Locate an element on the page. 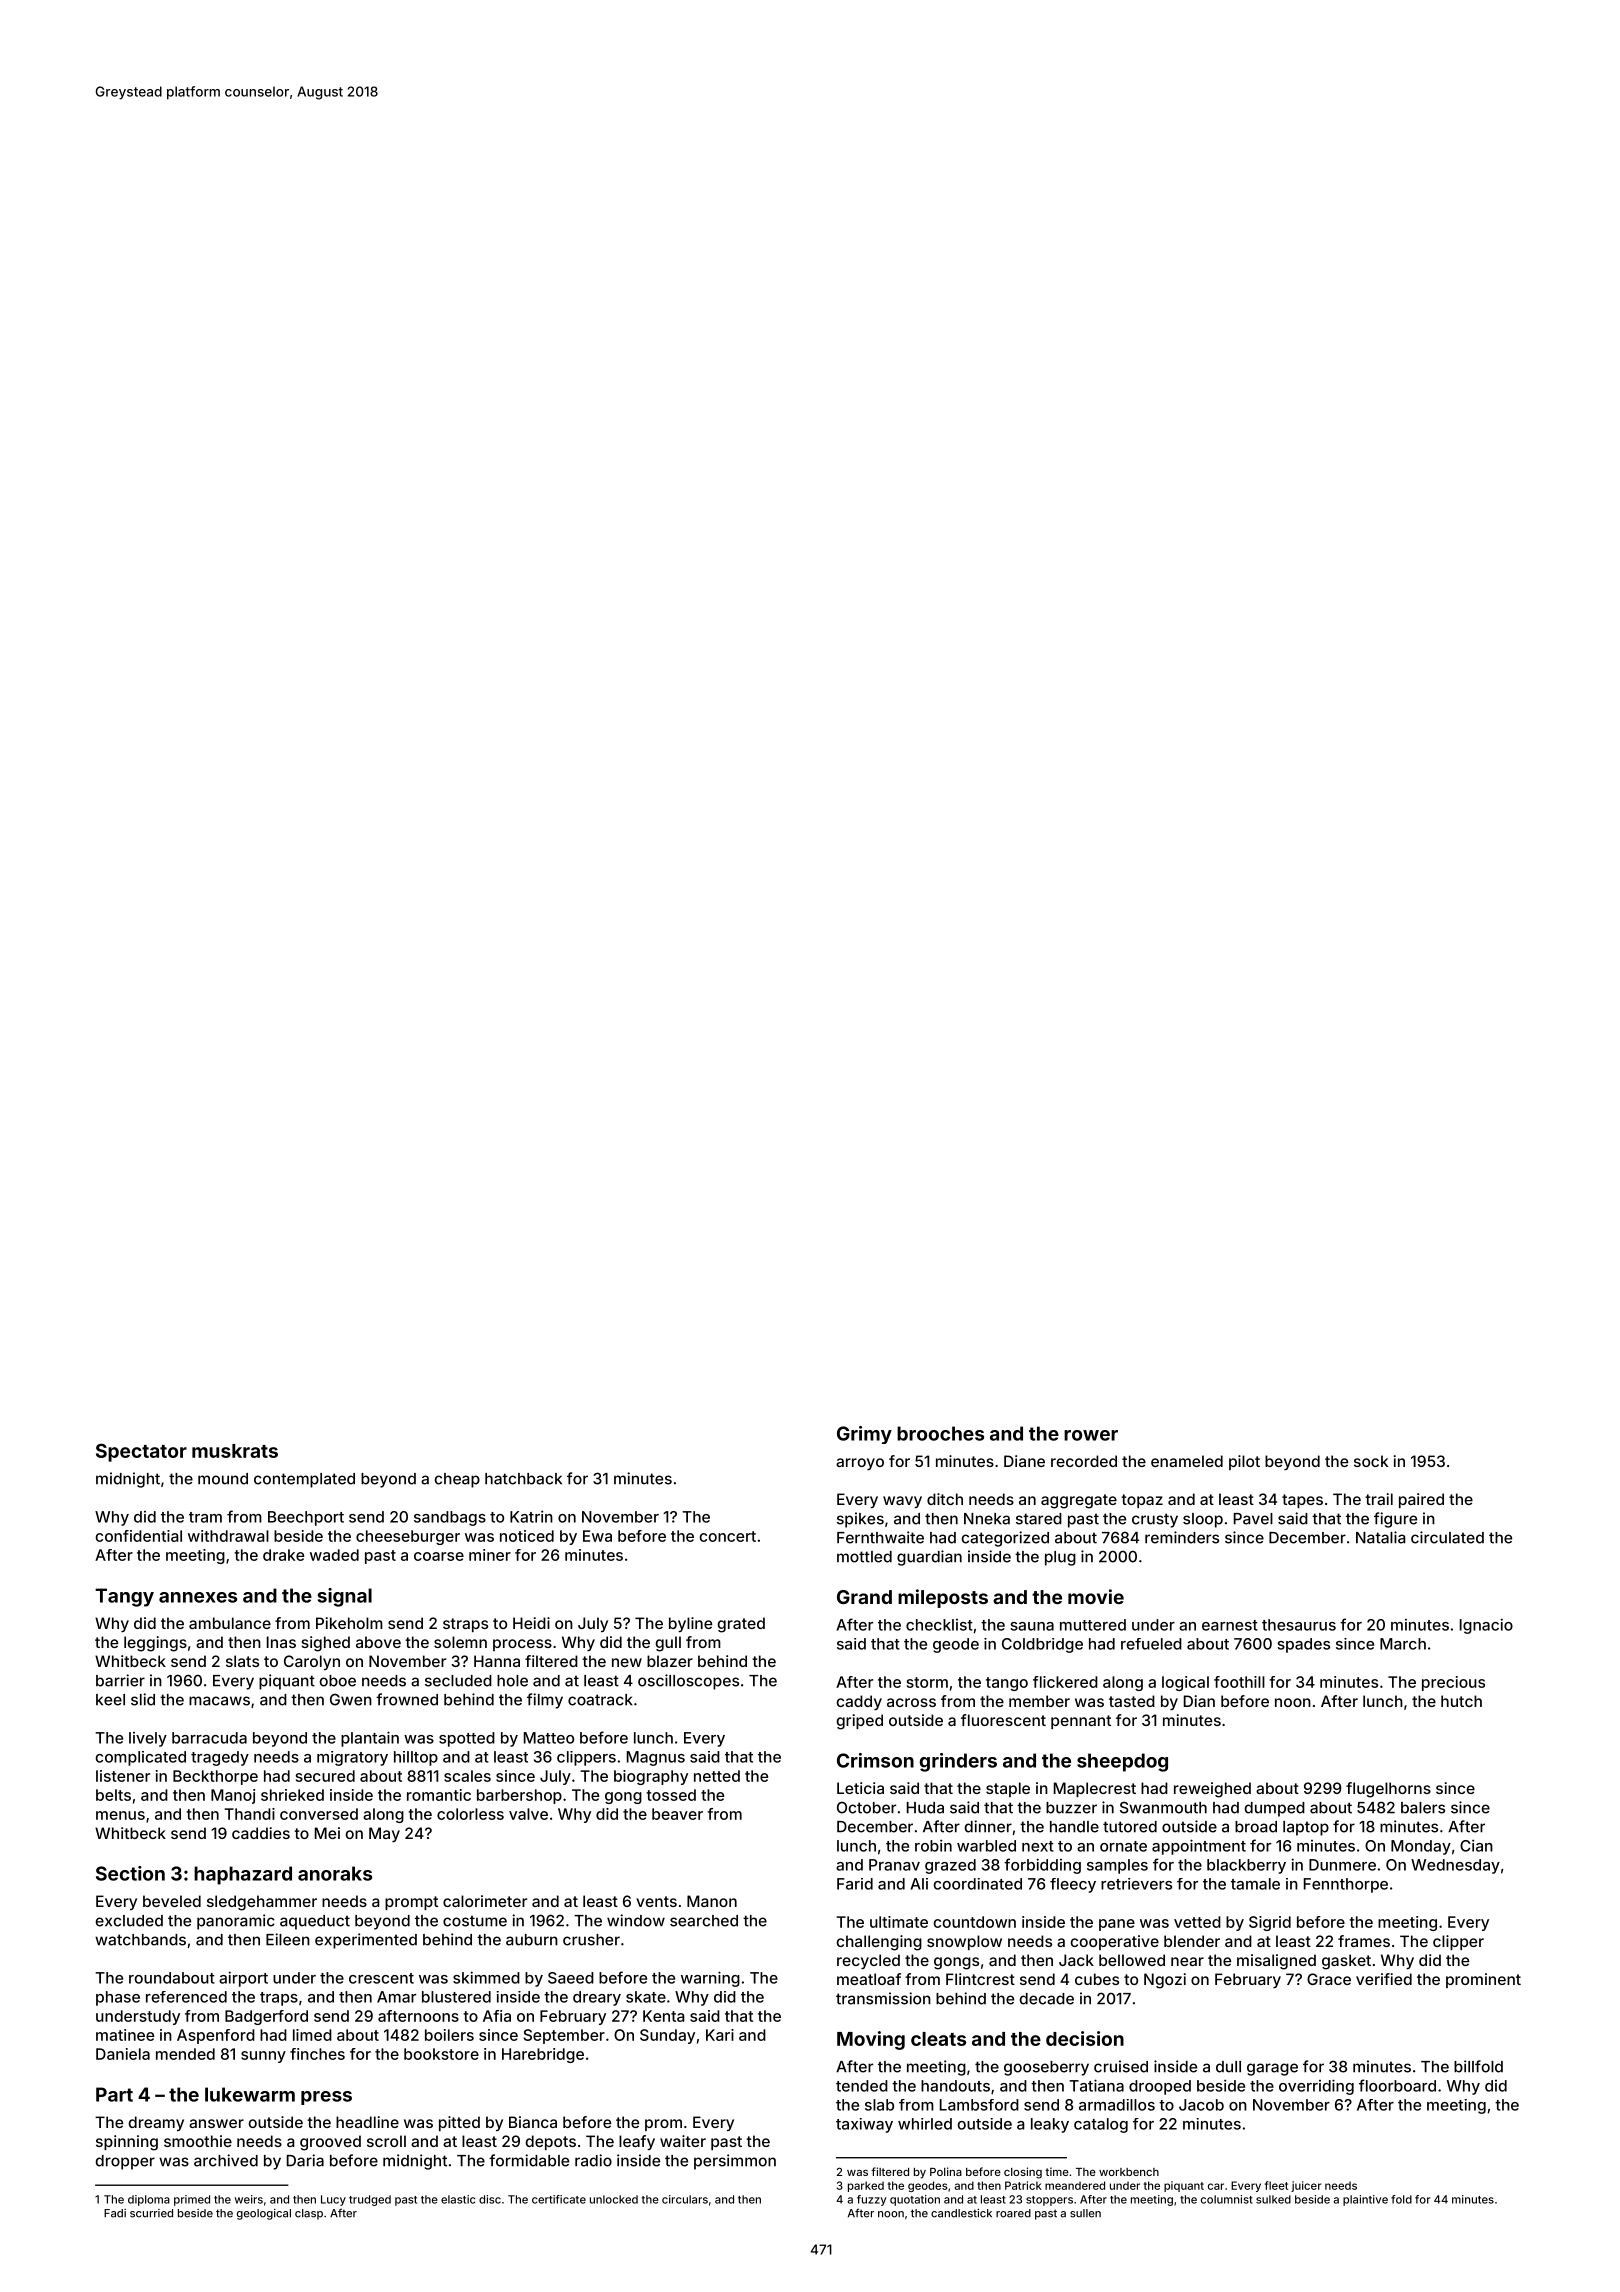  Bianca is located at coordinates (533, 2122).
